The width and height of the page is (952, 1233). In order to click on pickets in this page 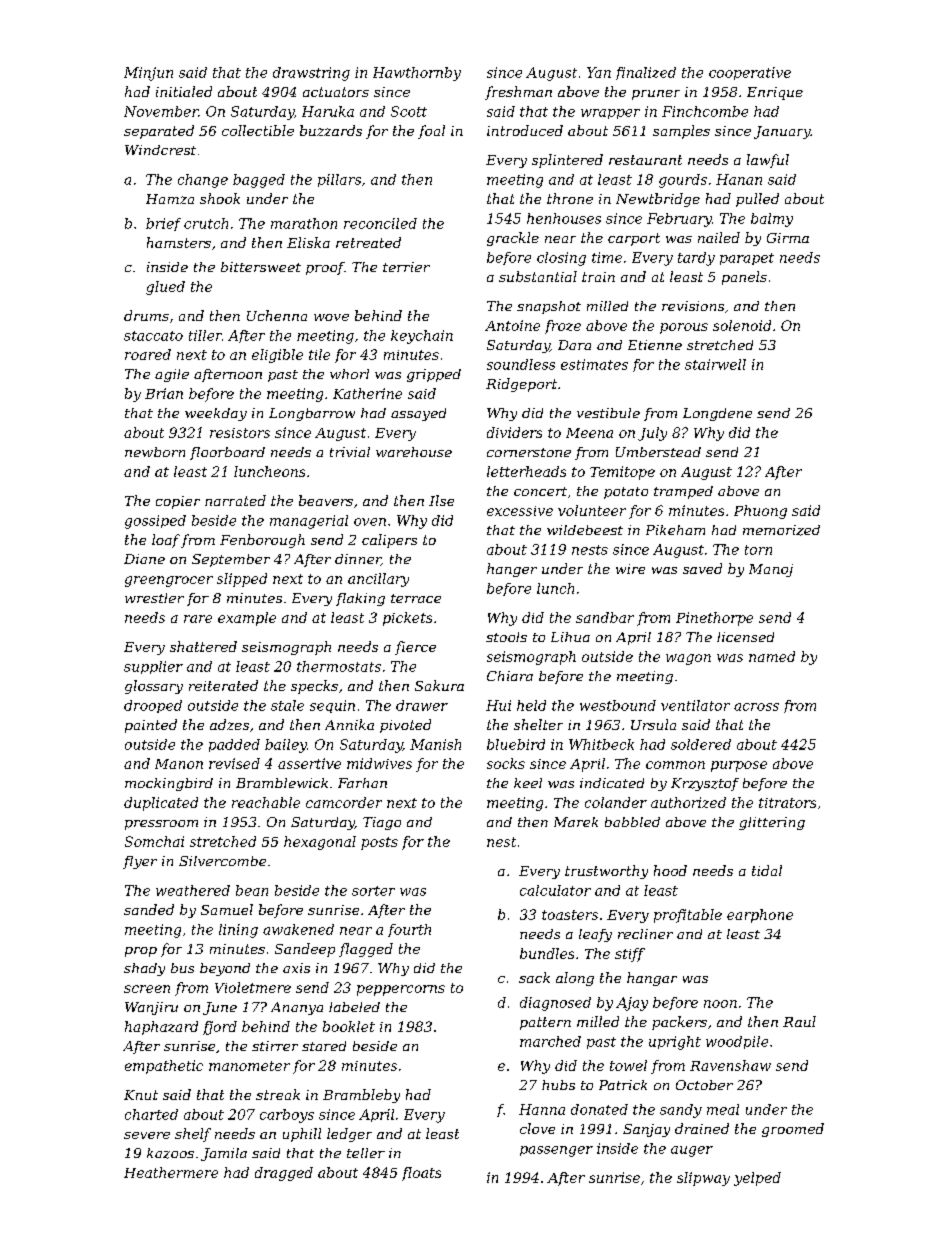, I will do `click(407, 619)`.
